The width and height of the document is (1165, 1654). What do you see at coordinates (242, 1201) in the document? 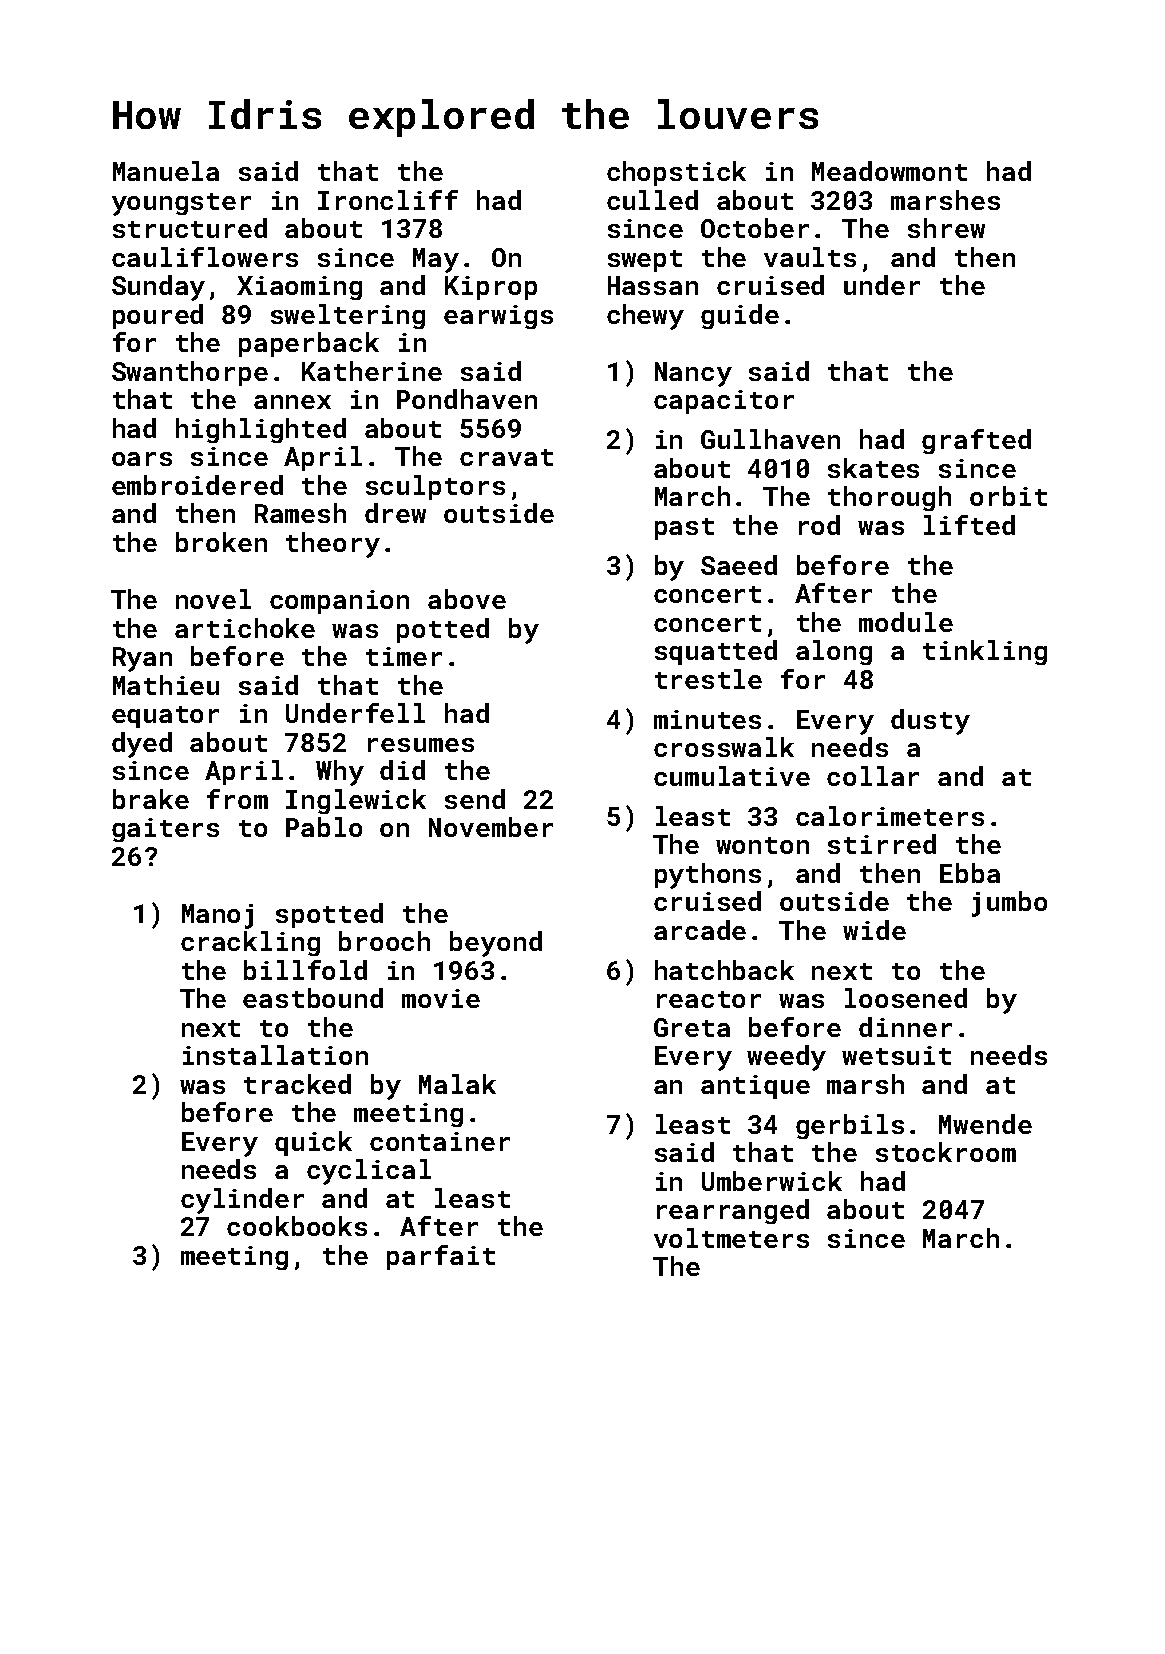
I see `cylinder` at bounding box center [242, 1201].
